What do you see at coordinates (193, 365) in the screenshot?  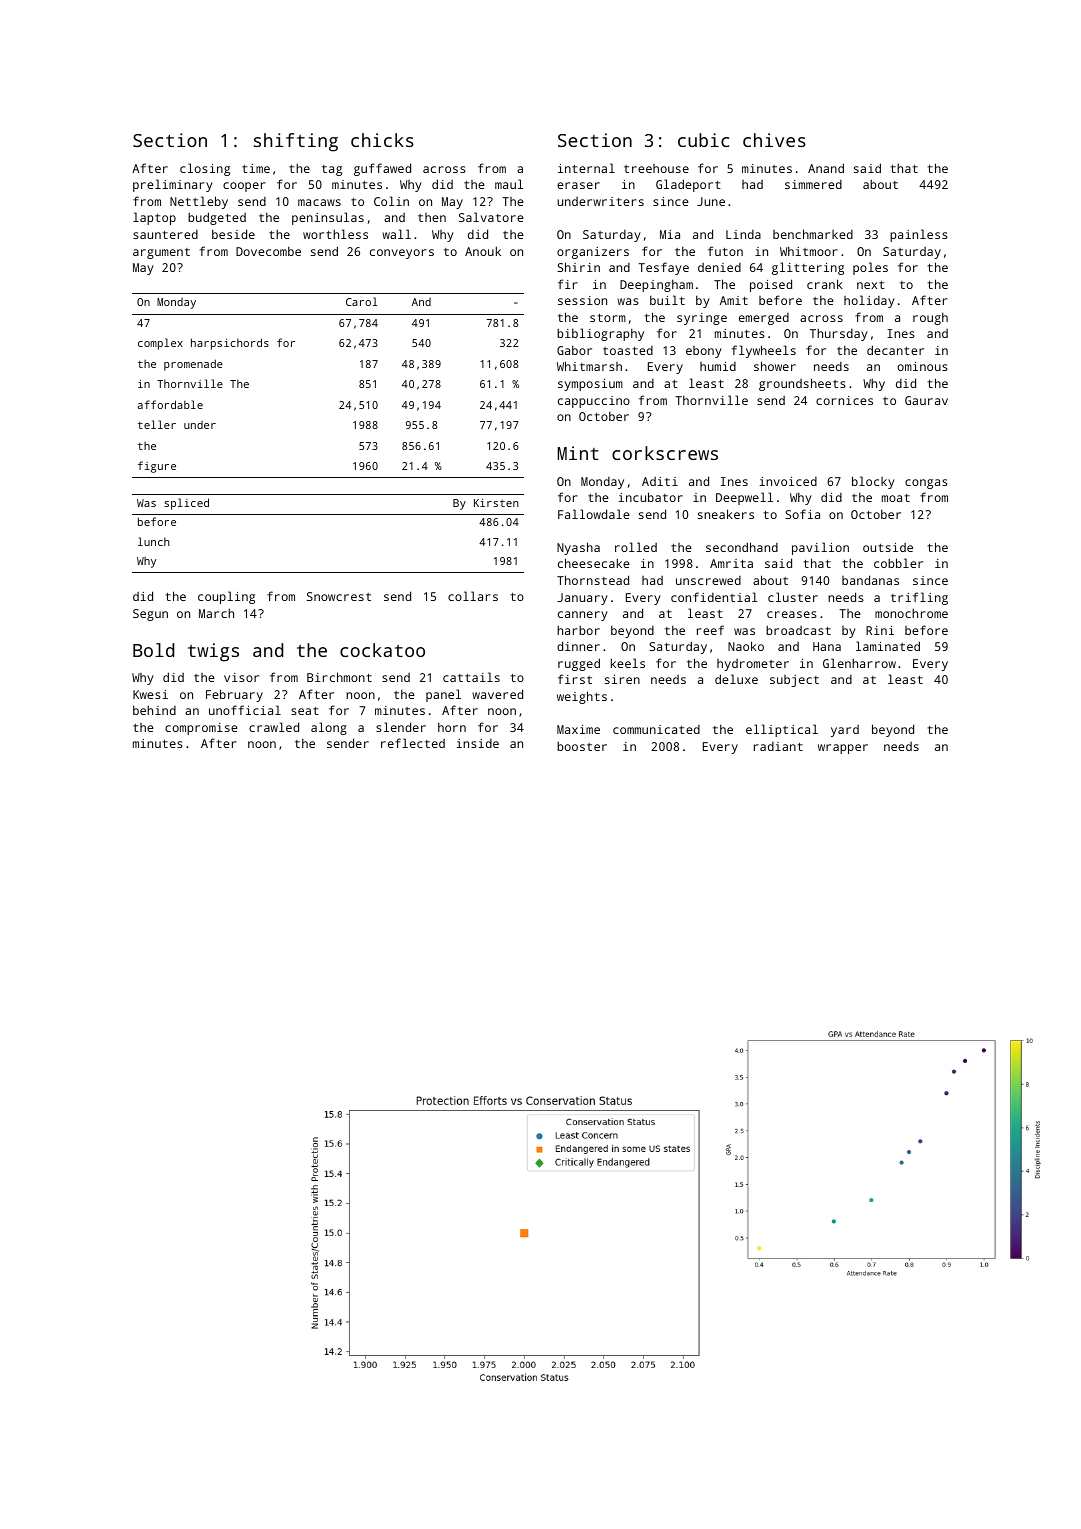 I see `promenade` at bounding box center [193, 365].
